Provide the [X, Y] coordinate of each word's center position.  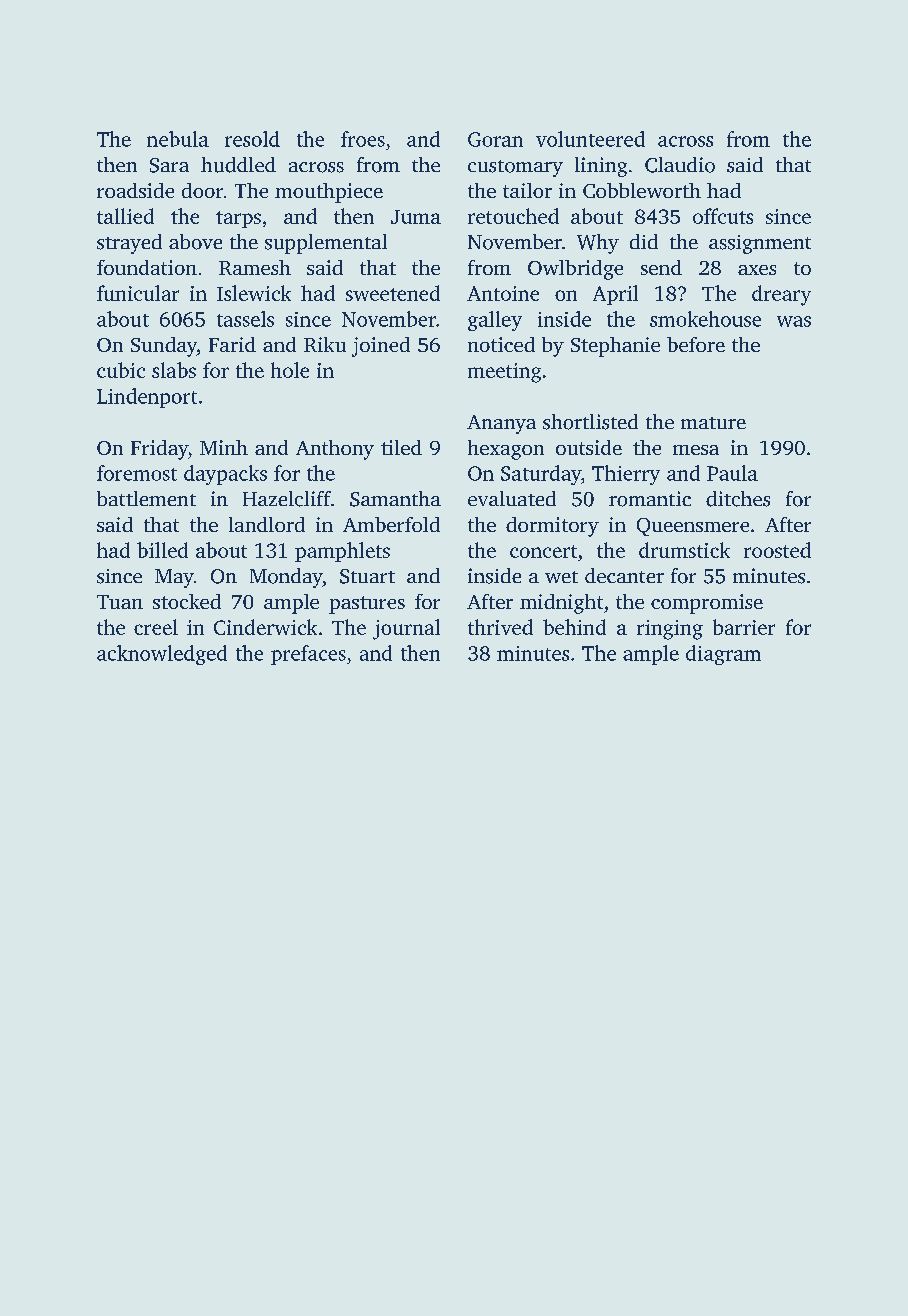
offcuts [723, 216]
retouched [513, 216]
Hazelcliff [287, 499]
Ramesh [255, 267]
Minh [224, 447]
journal [406, 629]
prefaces [308, 655]
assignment [760, 244]
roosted [777, 550]
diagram [723, 655]
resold [252, 139]
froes [363, 139]
